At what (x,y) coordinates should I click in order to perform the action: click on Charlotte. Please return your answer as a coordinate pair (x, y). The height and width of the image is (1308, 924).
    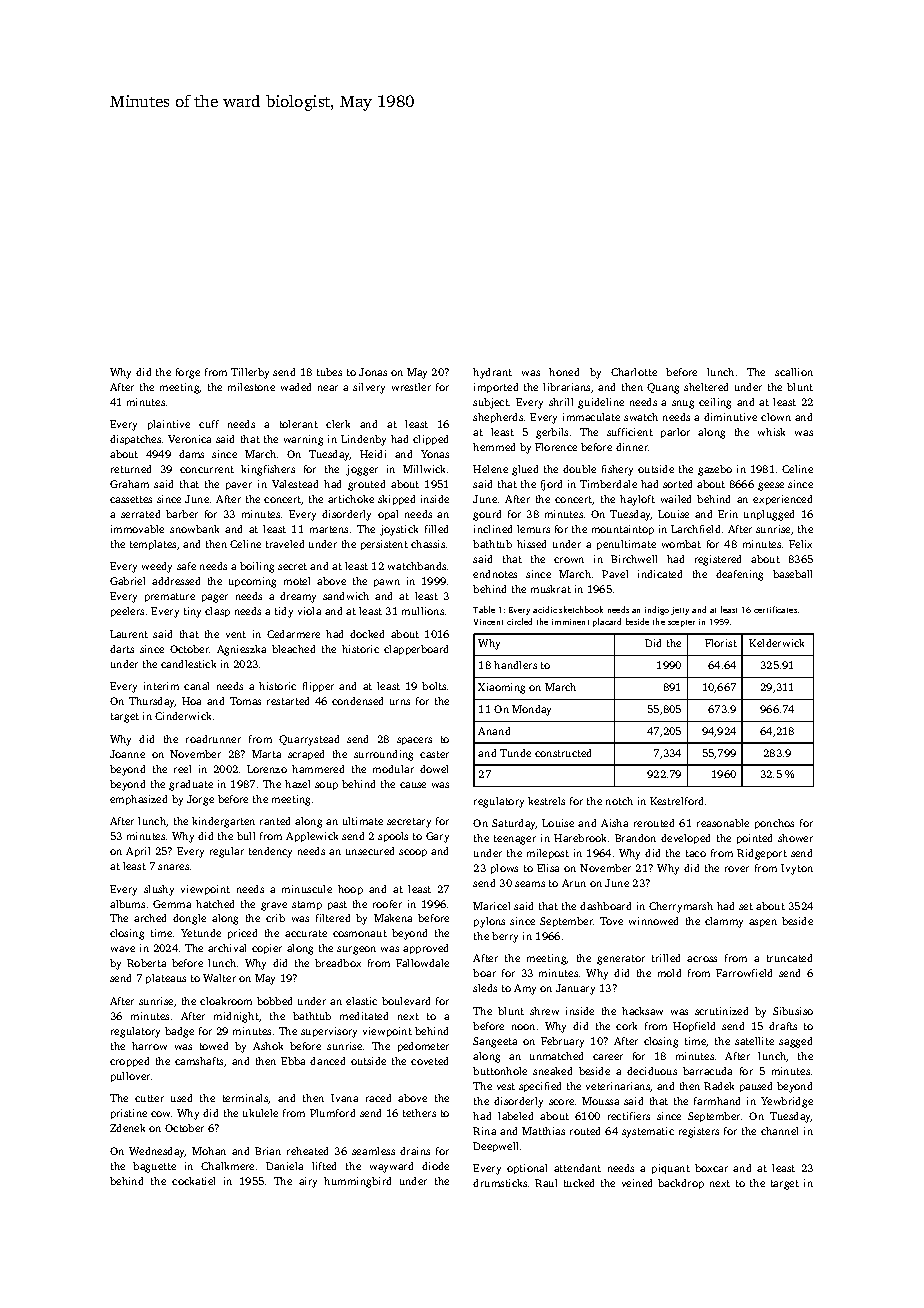
    Looking at the image, I should click on (634, 372).
